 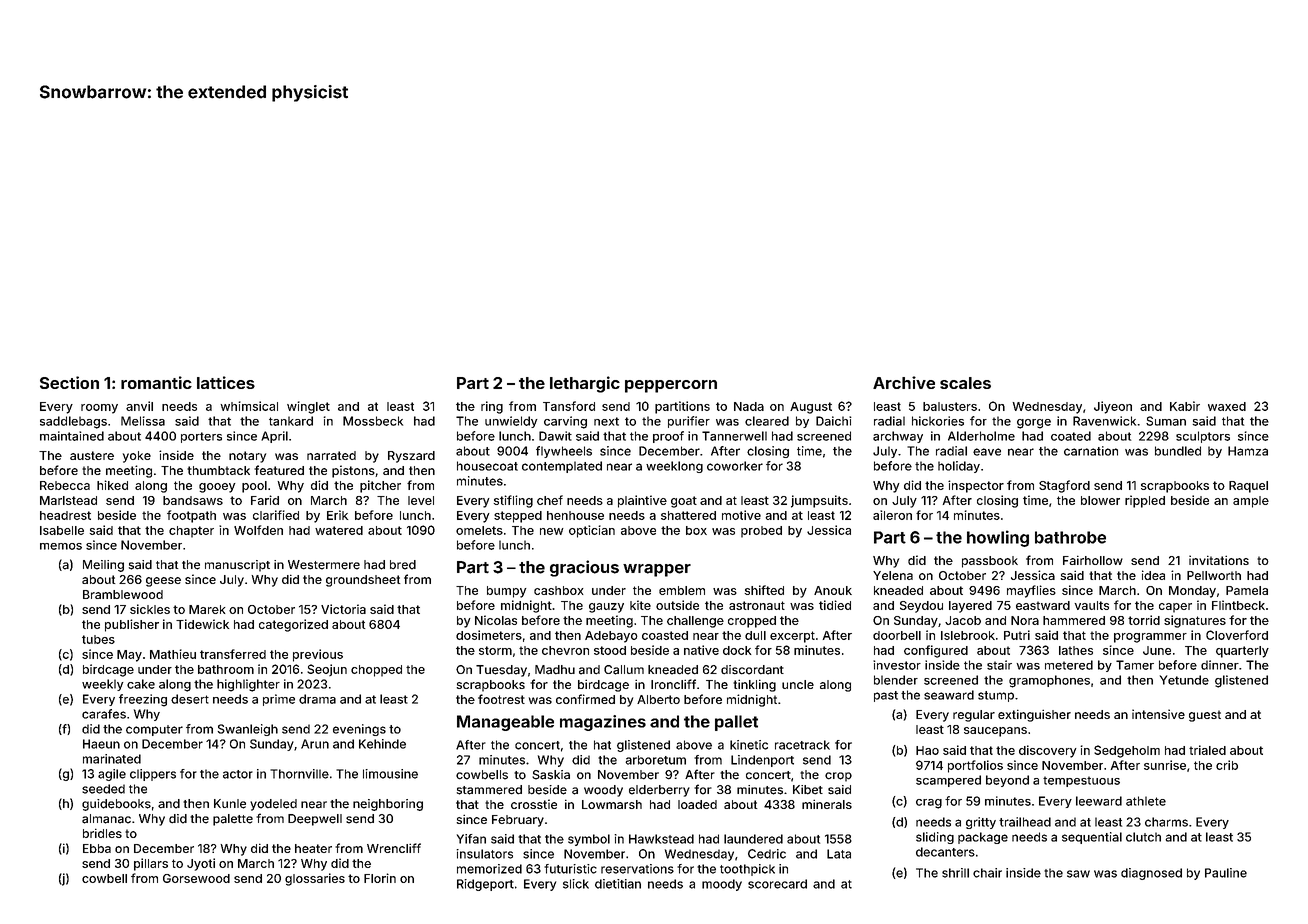 I want to click on Bramblewood, so click(x=123, y=594).
